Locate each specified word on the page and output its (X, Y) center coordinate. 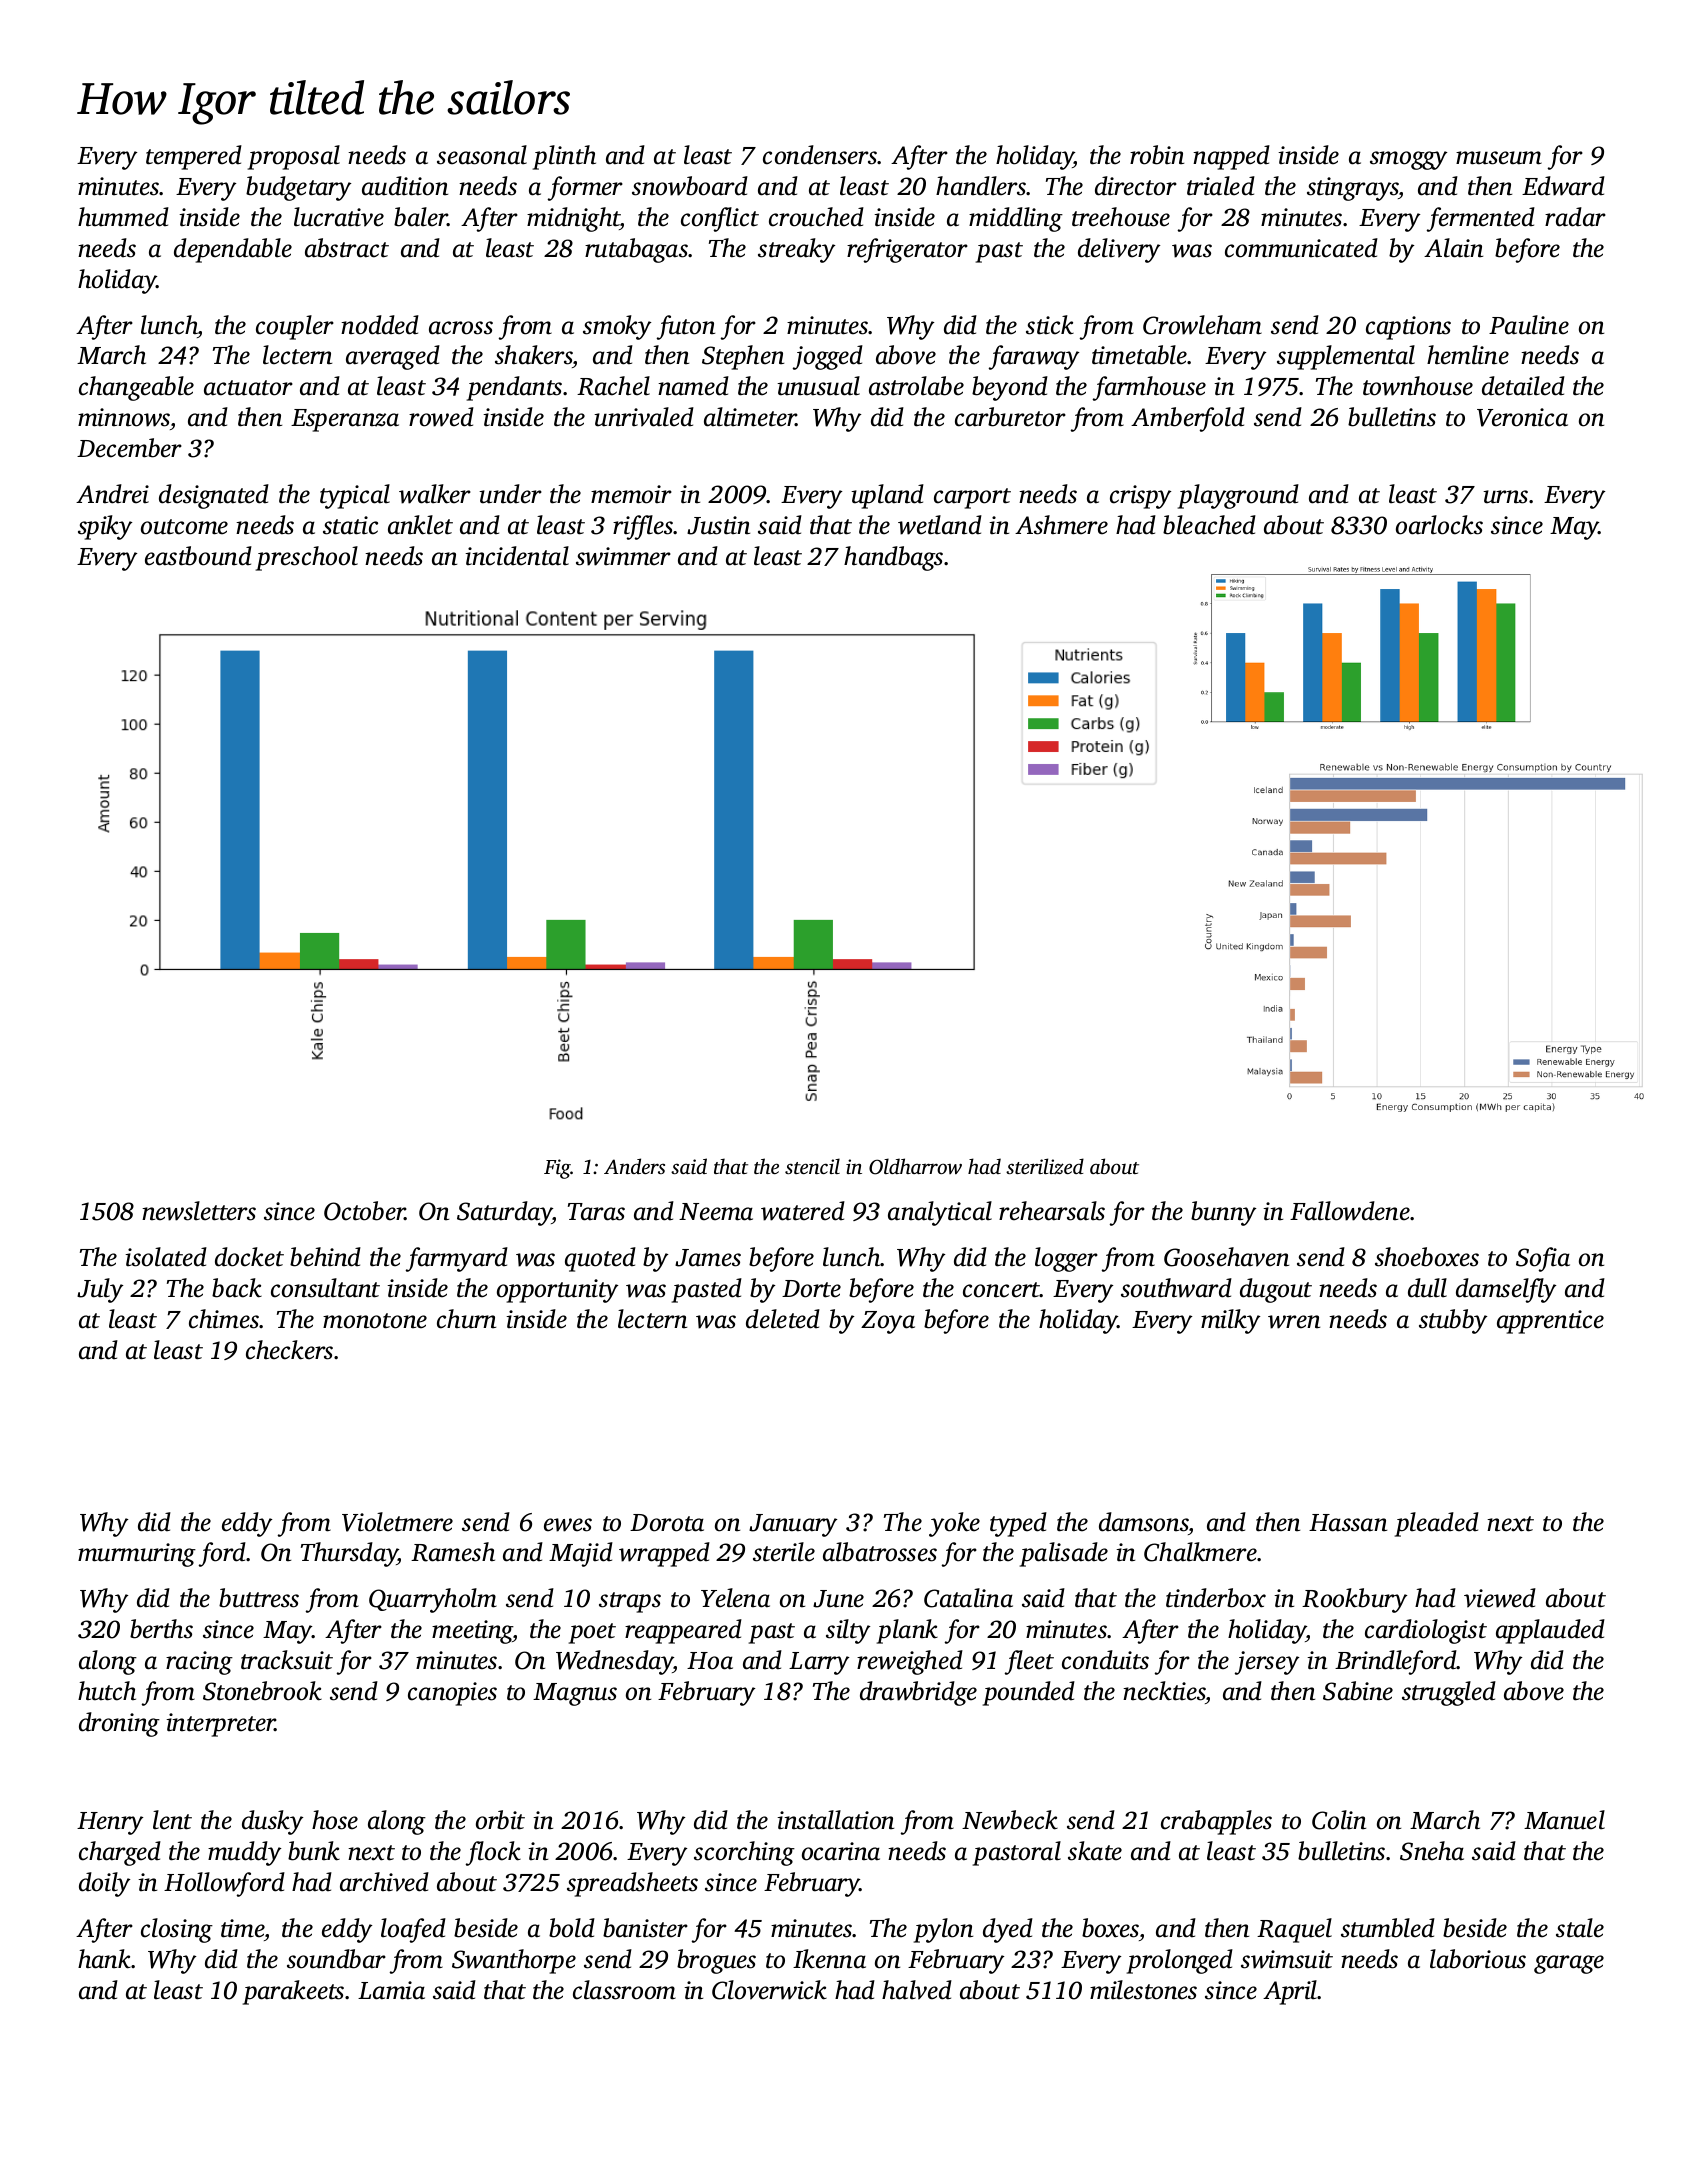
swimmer (623, 556)
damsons (1144, 1522)
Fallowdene (1350, 1211)
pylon (943, 1930)
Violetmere (397, 1522)
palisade (1064, 1554)
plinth (564, 157)
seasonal (482, 155)
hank (104, 1959)
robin (1157, 155)
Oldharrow (915, 1166)
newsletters (199, 1211)
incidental (517, 556)
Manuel (1564, 1820)
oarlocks (1439, 525)
